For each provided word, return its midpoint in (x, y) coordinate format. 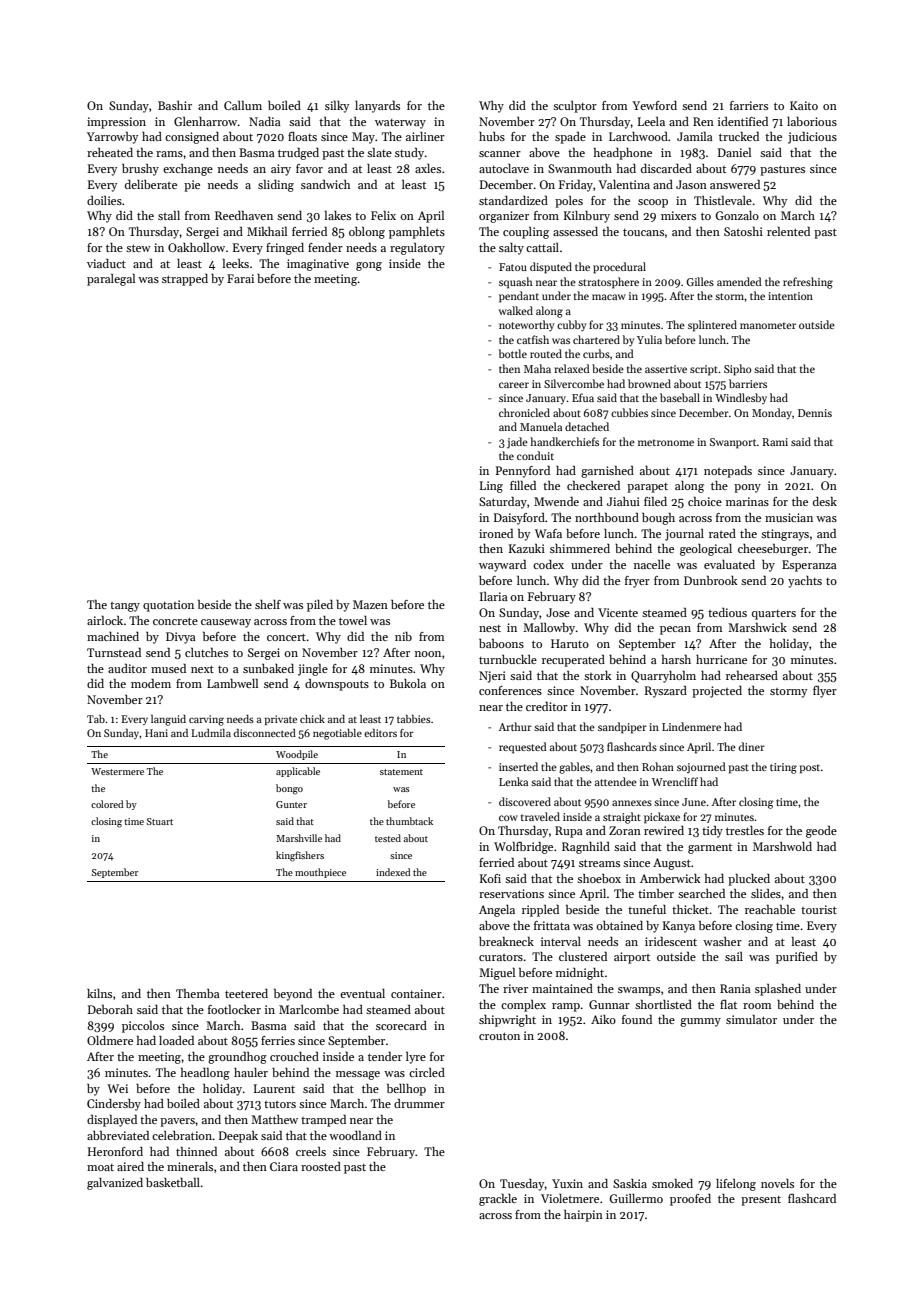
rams (169, 154)
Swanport (733, 443)
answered (735, 184)
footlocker (234, 1009)
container (416, 993)
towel (353, 620)
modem (151, 683)
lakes (338, 215)
